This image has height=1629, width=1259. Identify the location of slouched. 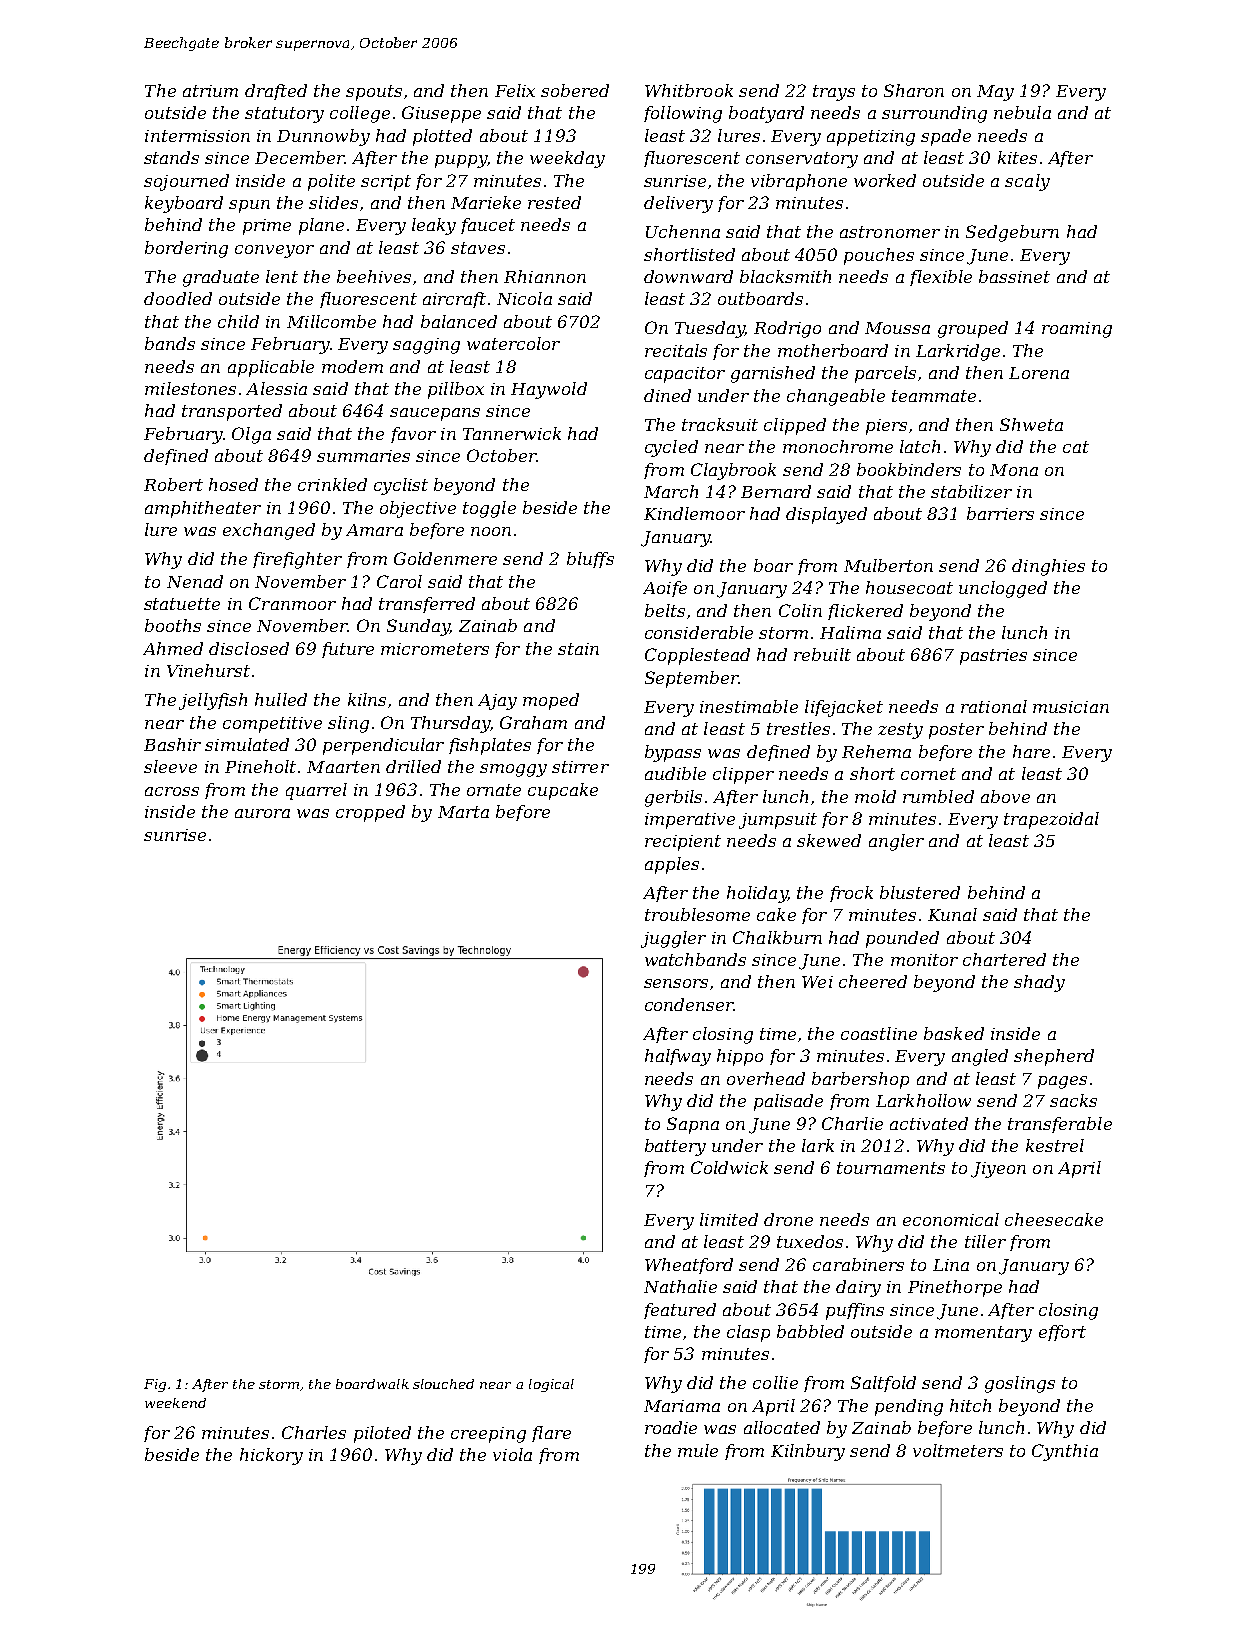
(443, 1384).
